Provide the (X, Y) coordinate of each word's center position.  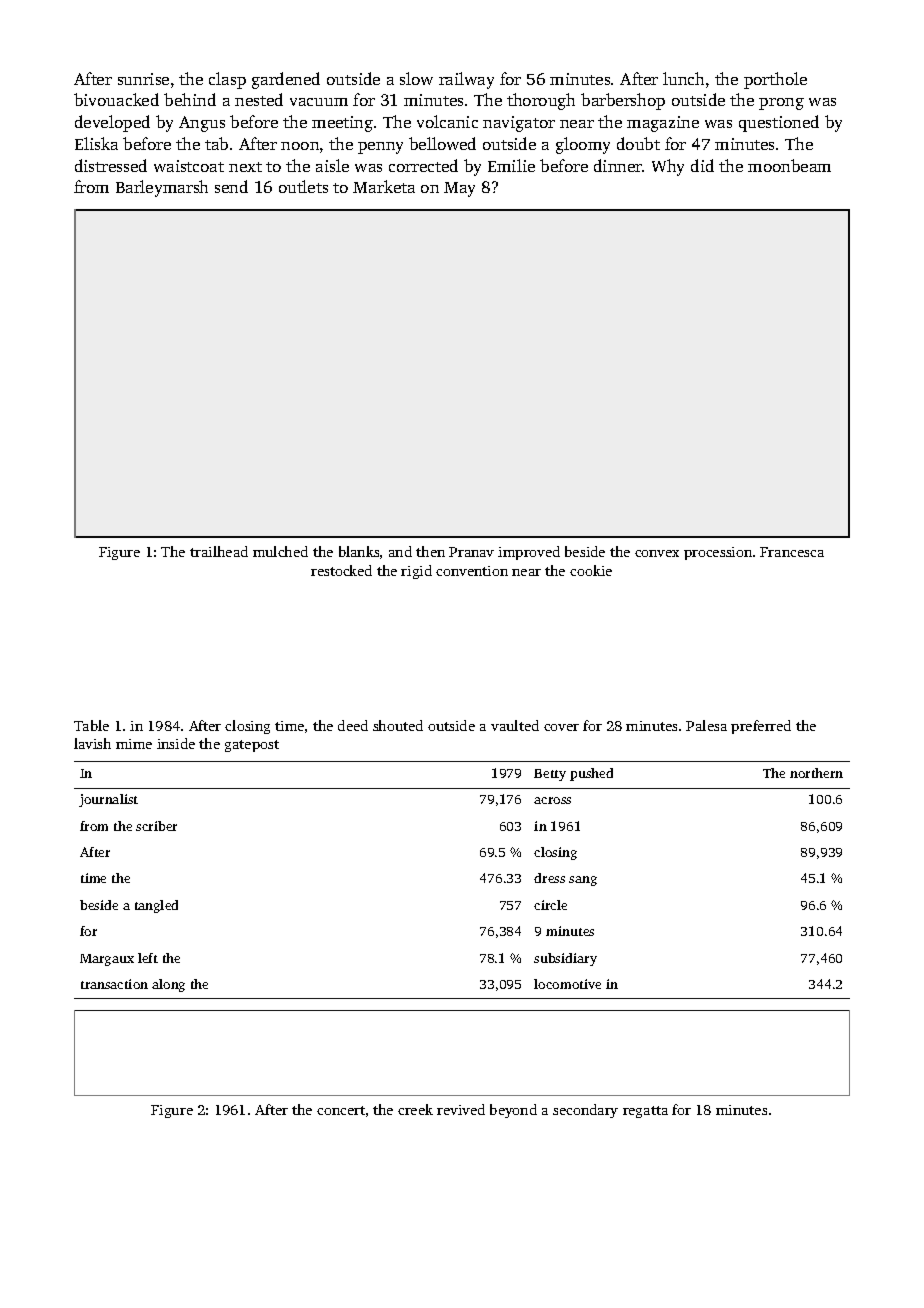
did (702, 165)
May (459, 189)
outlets (303, 186)
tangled (156, 906)
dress (549, 878)
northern (816, 773)
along (168, 985)
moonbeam (789, 165)
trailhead (219, 551)
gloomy (583, 145)
